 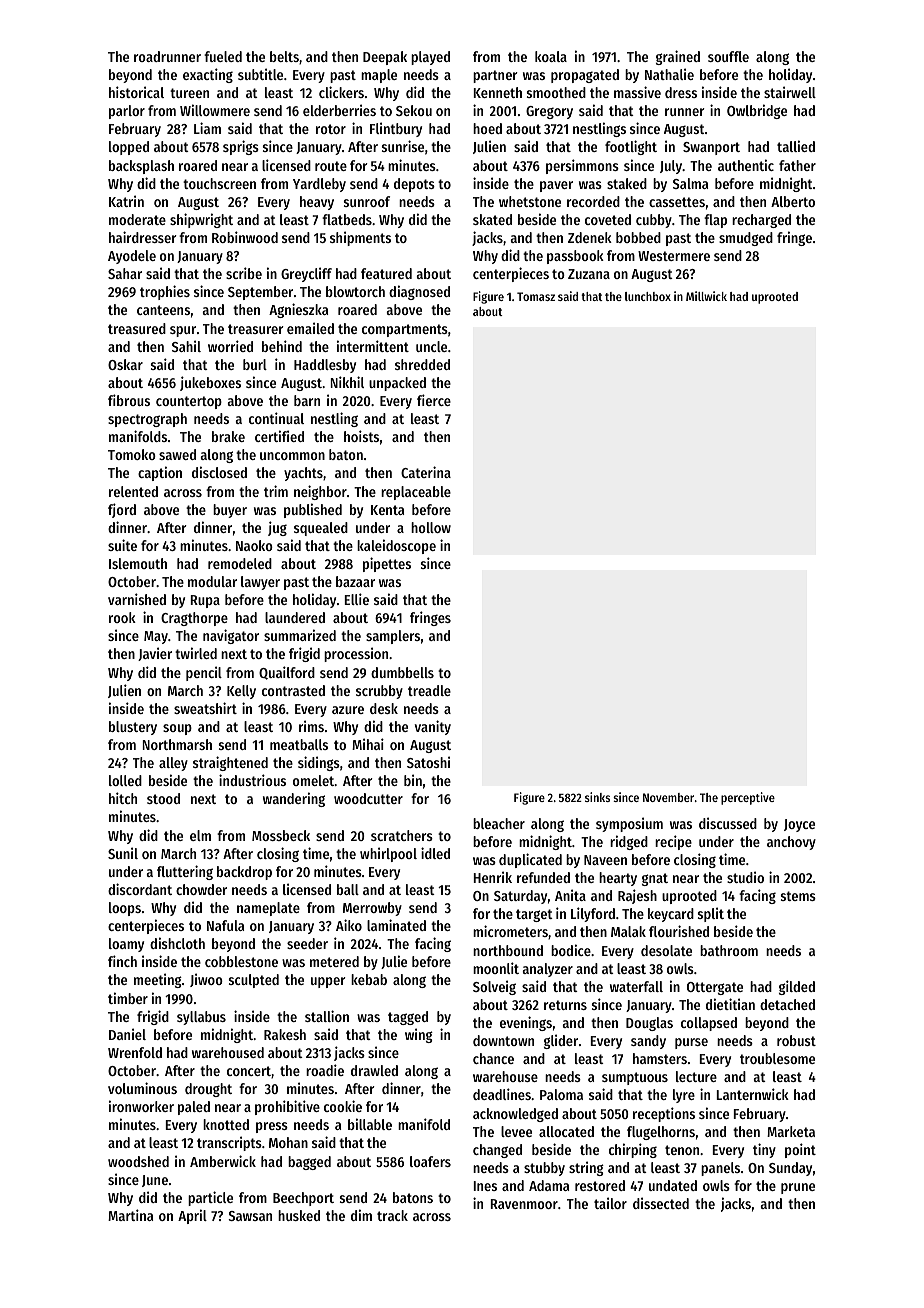 I want to click on syllabus, so click(x=201, y=1018).
